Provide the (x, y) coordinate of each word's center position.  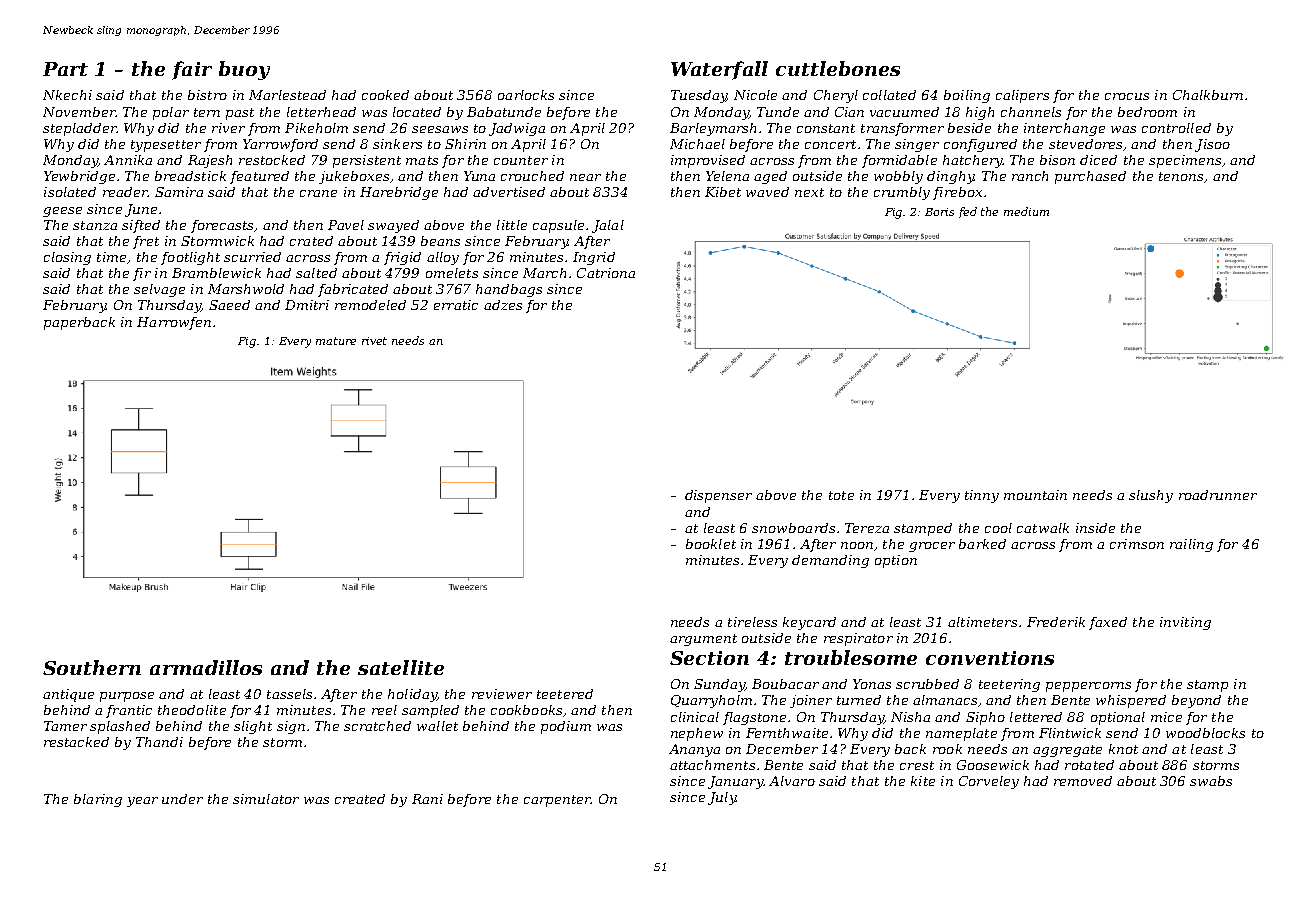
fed (968, 212)
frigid (402, 258)
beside (969, 128)
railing (1191, 545)
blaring (98, 800)
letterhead (321, 112)
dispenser (718, 496)
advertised (509, 192)
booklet (711, 544)
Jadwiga (517, 129)
